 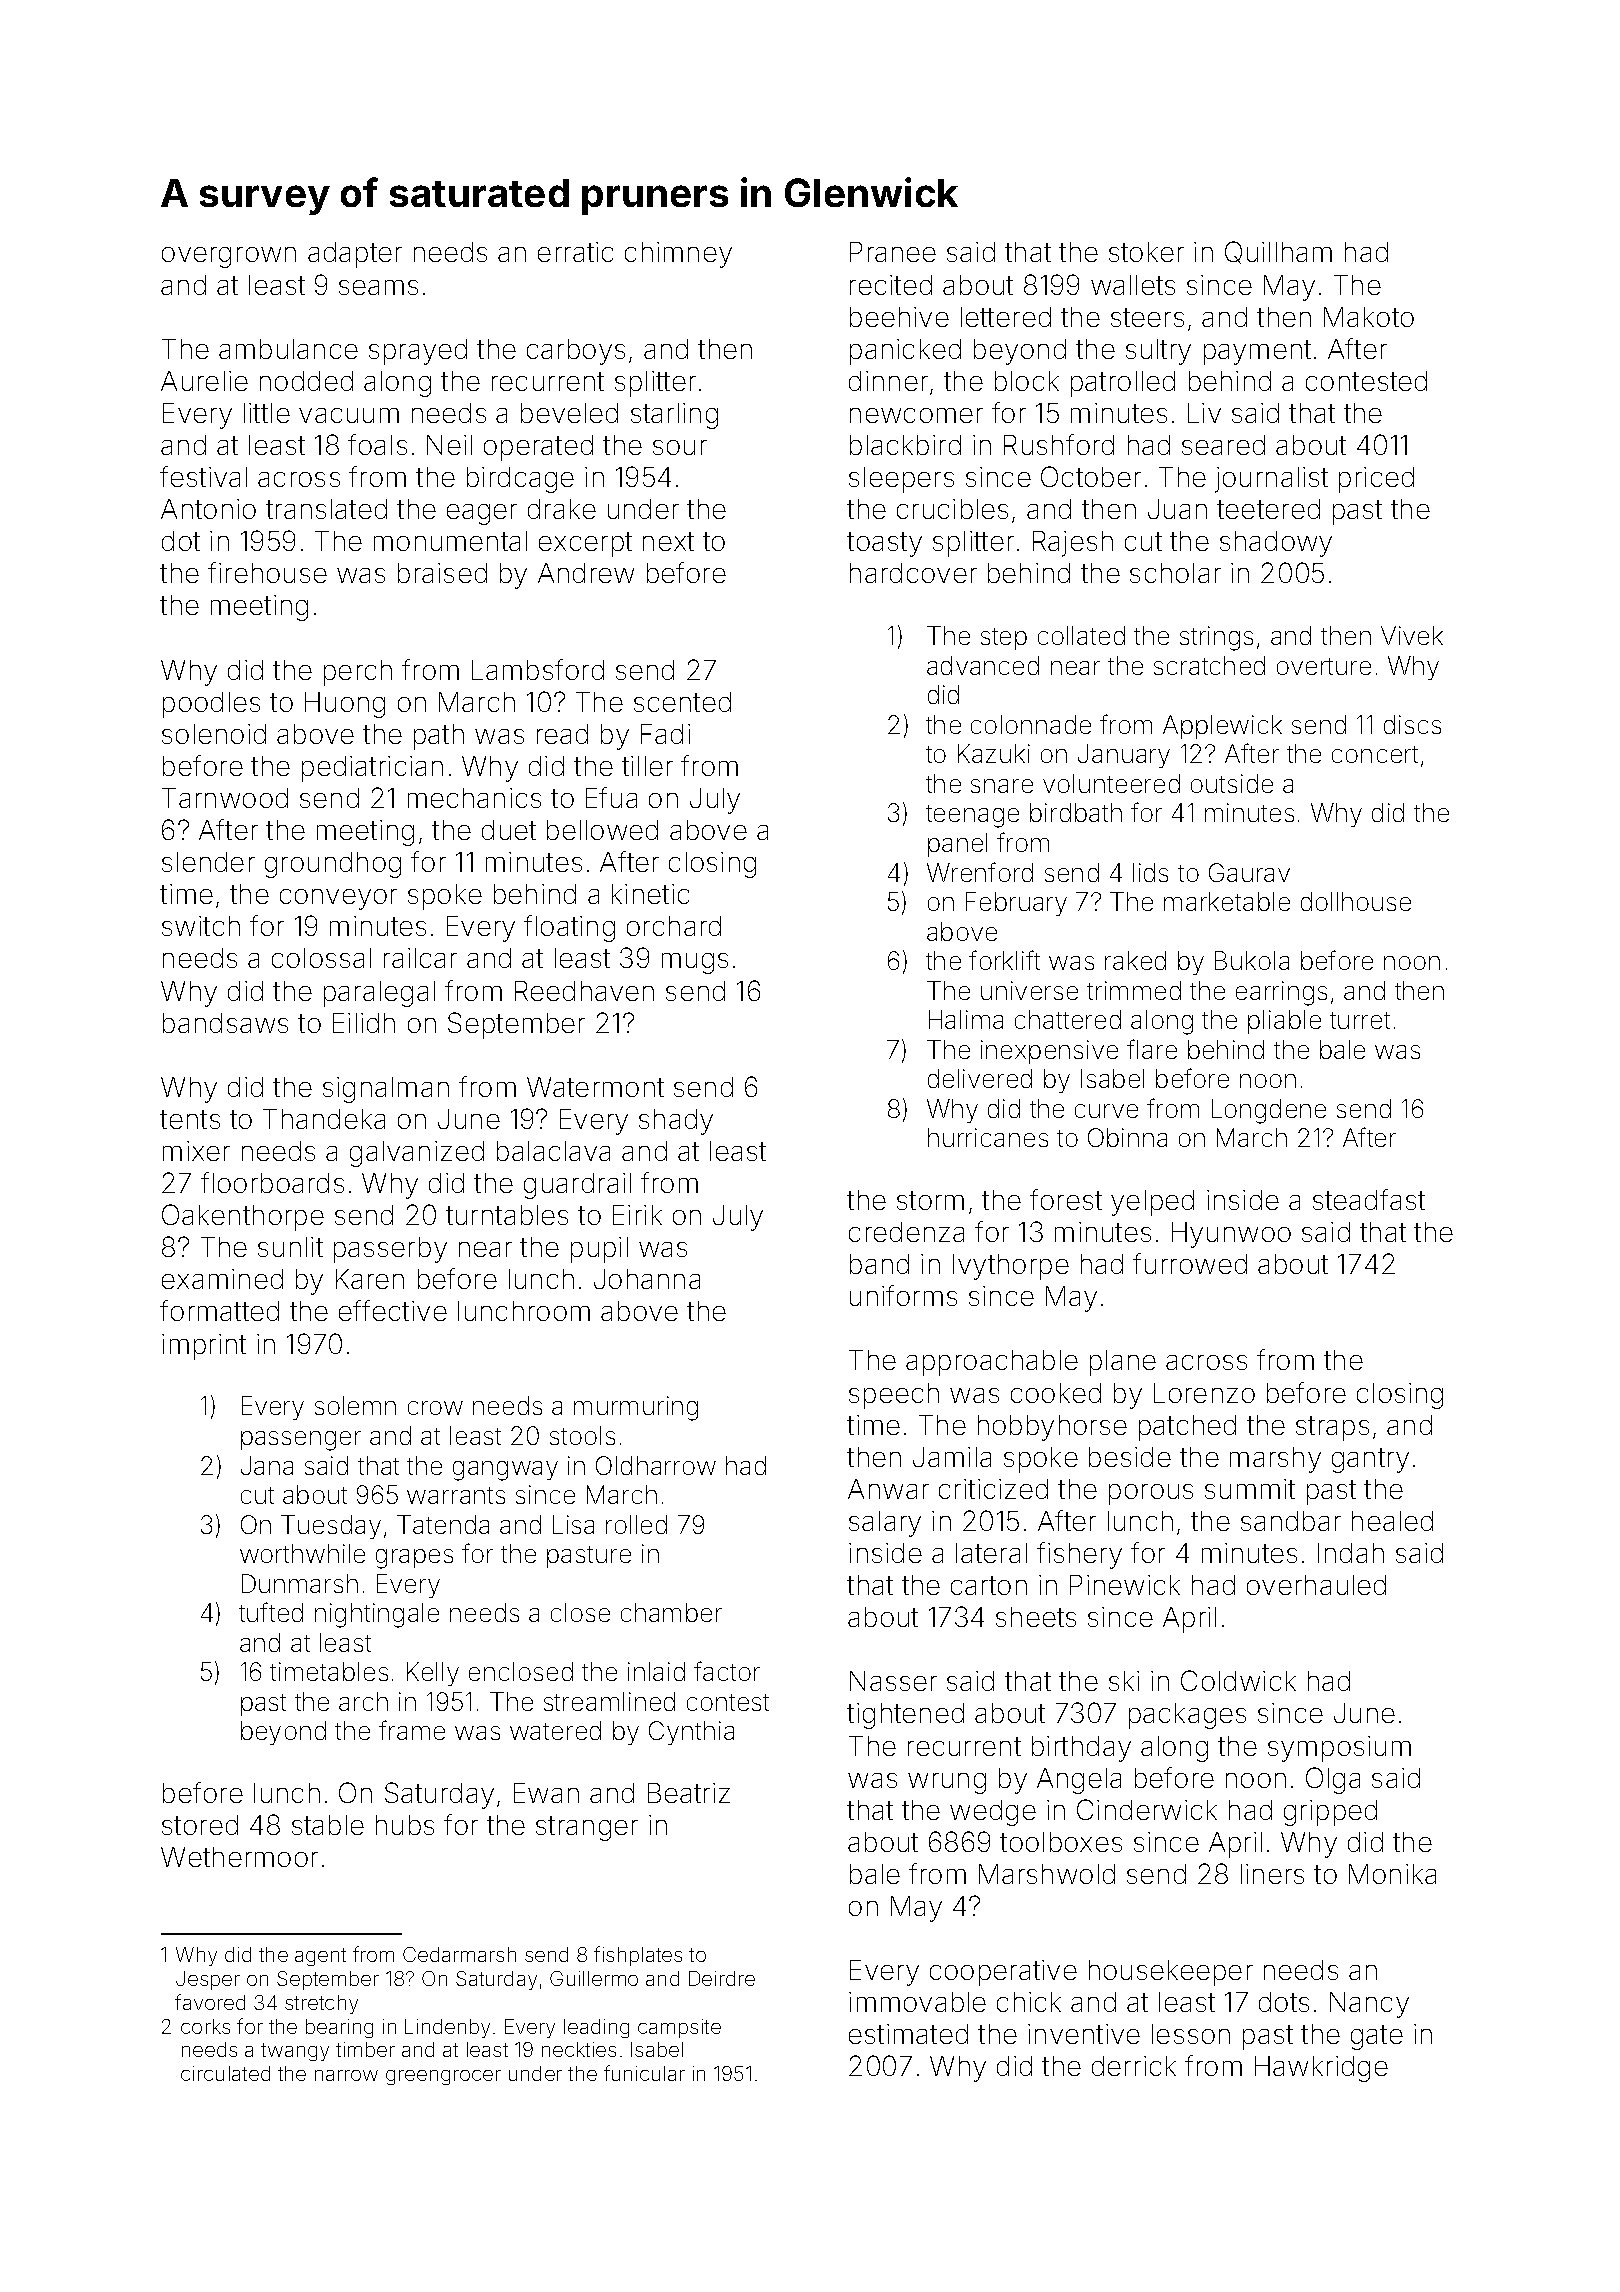 What do you see at coordinates (884, 544) in the image?
I see `toasty` at bounding box center [884, 544].
